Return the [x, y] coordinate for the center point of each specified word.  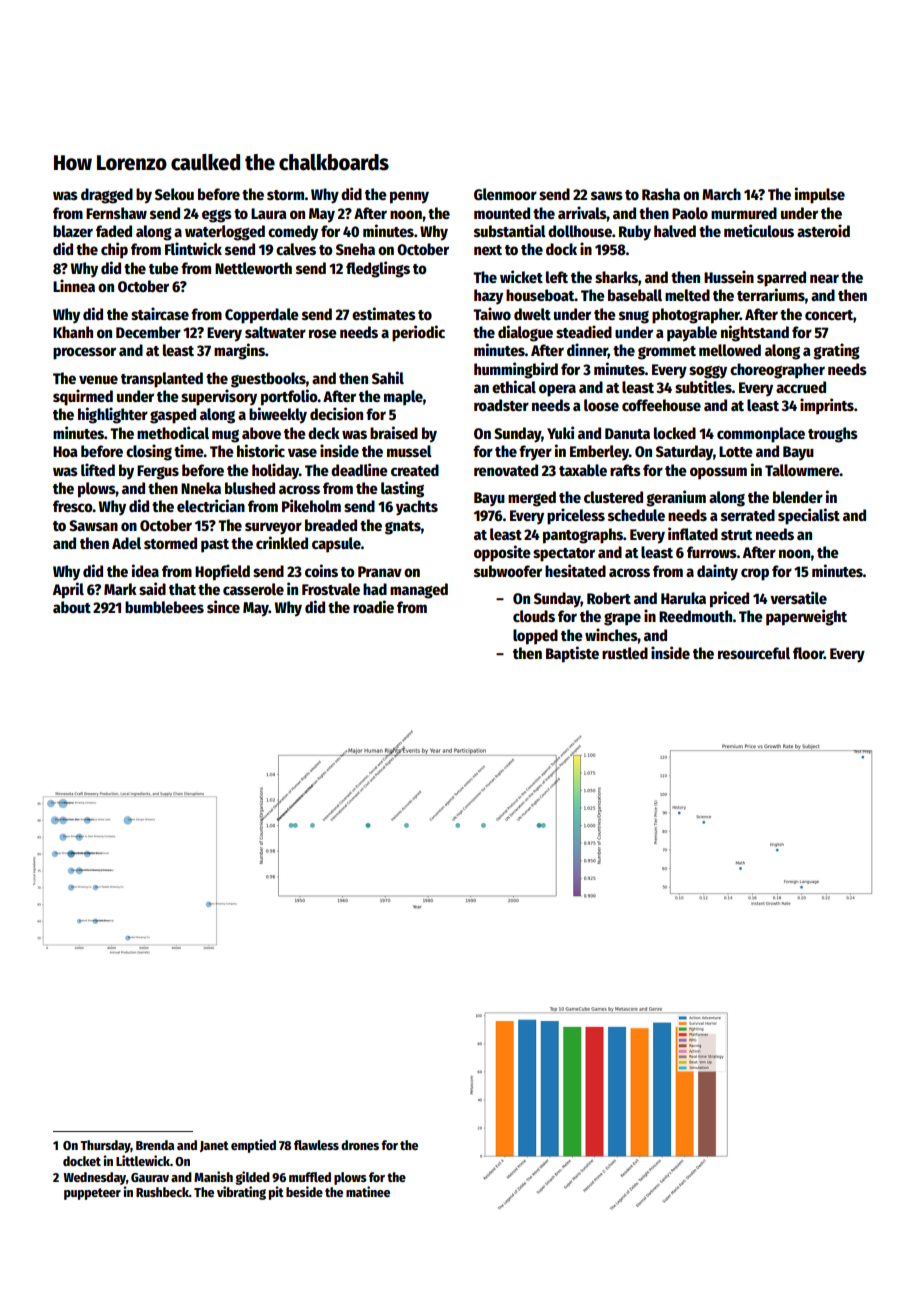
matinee [368, 1191]
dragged [107, 196]
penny [409, 197]
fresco [72, 506]
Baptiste [572, 654]
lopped [535, 637]
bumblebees [164, 607]
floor [808, 653]
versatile [798, 597]
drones [360, 1145]
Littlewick [143, 1160]
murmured [744, 213]
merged [532, 499]
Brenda [155, 1145]
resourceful [754, 653]
